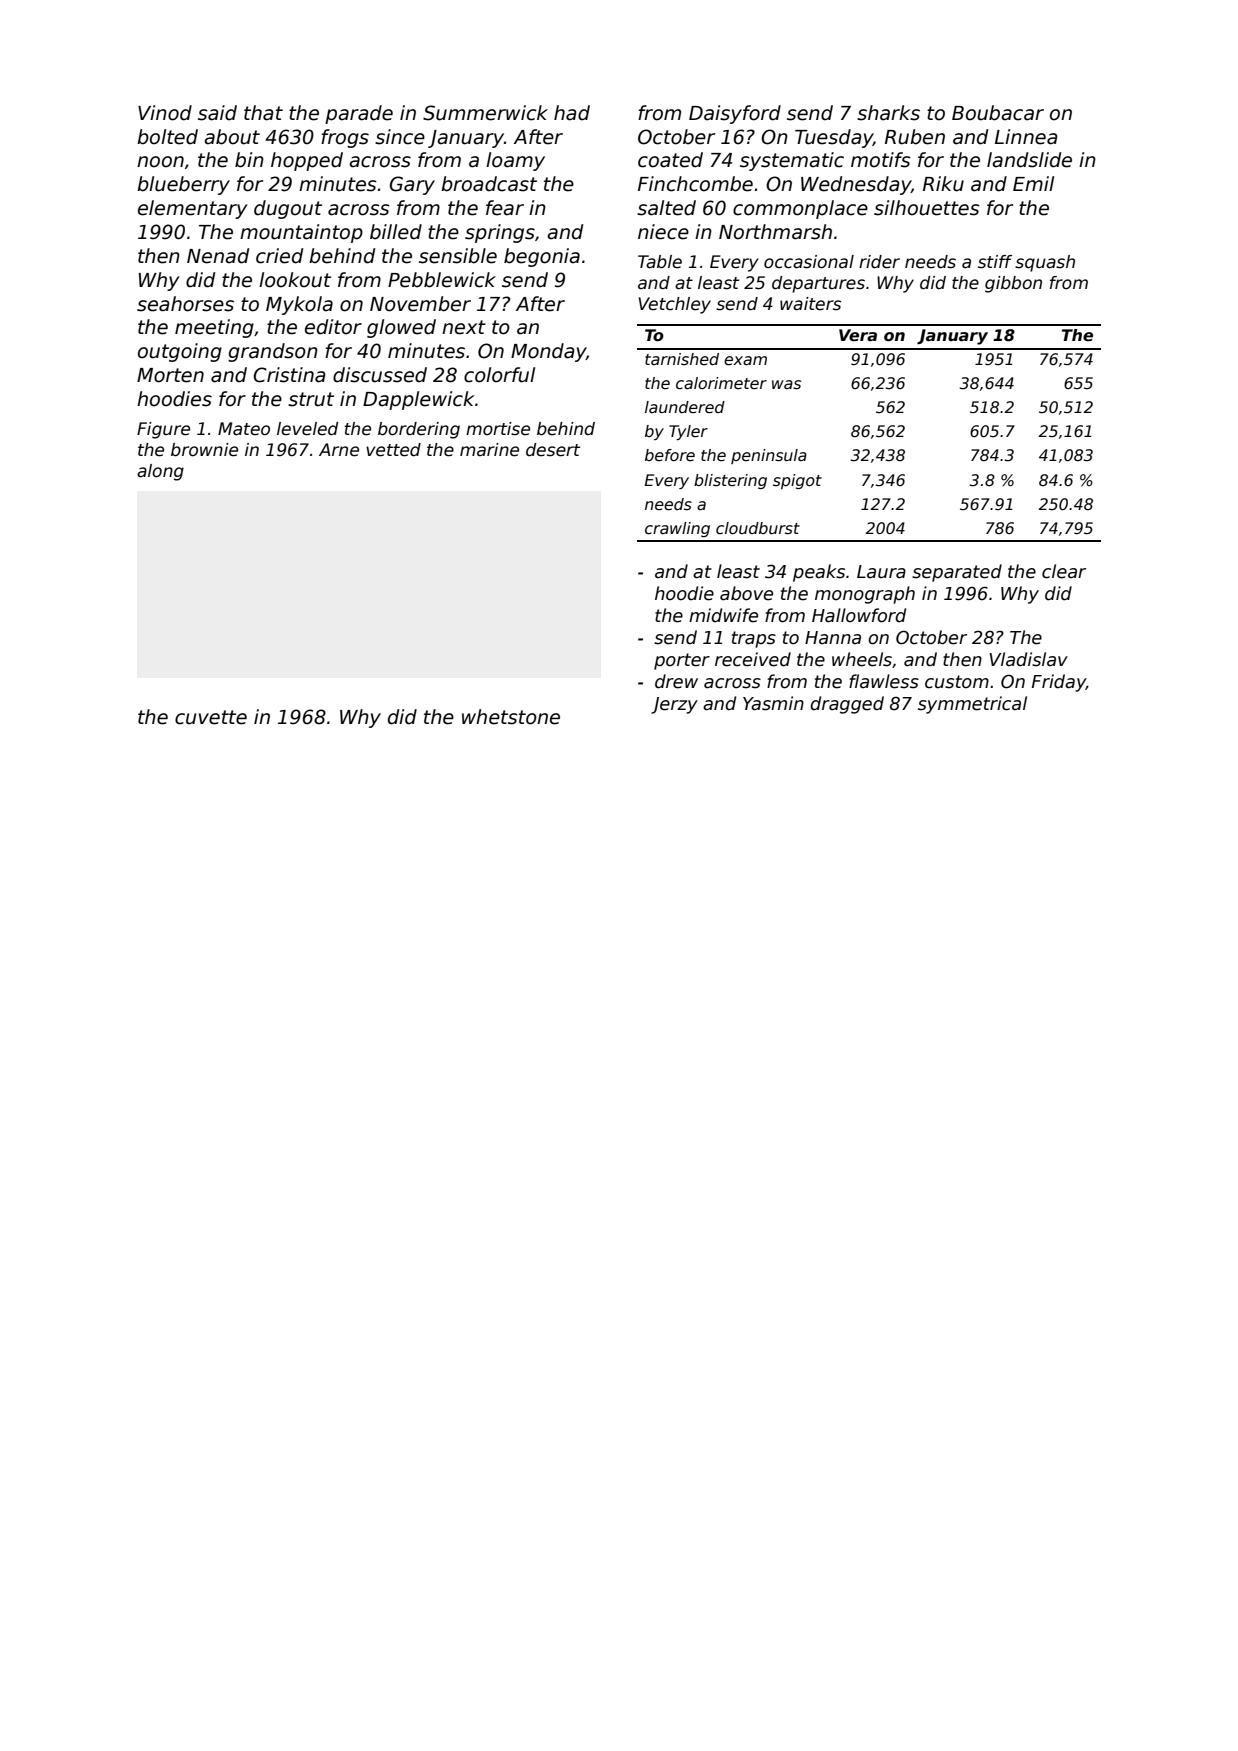  Describe the element at coordinates (879, 262) in the image. I see `rider` at that location.
